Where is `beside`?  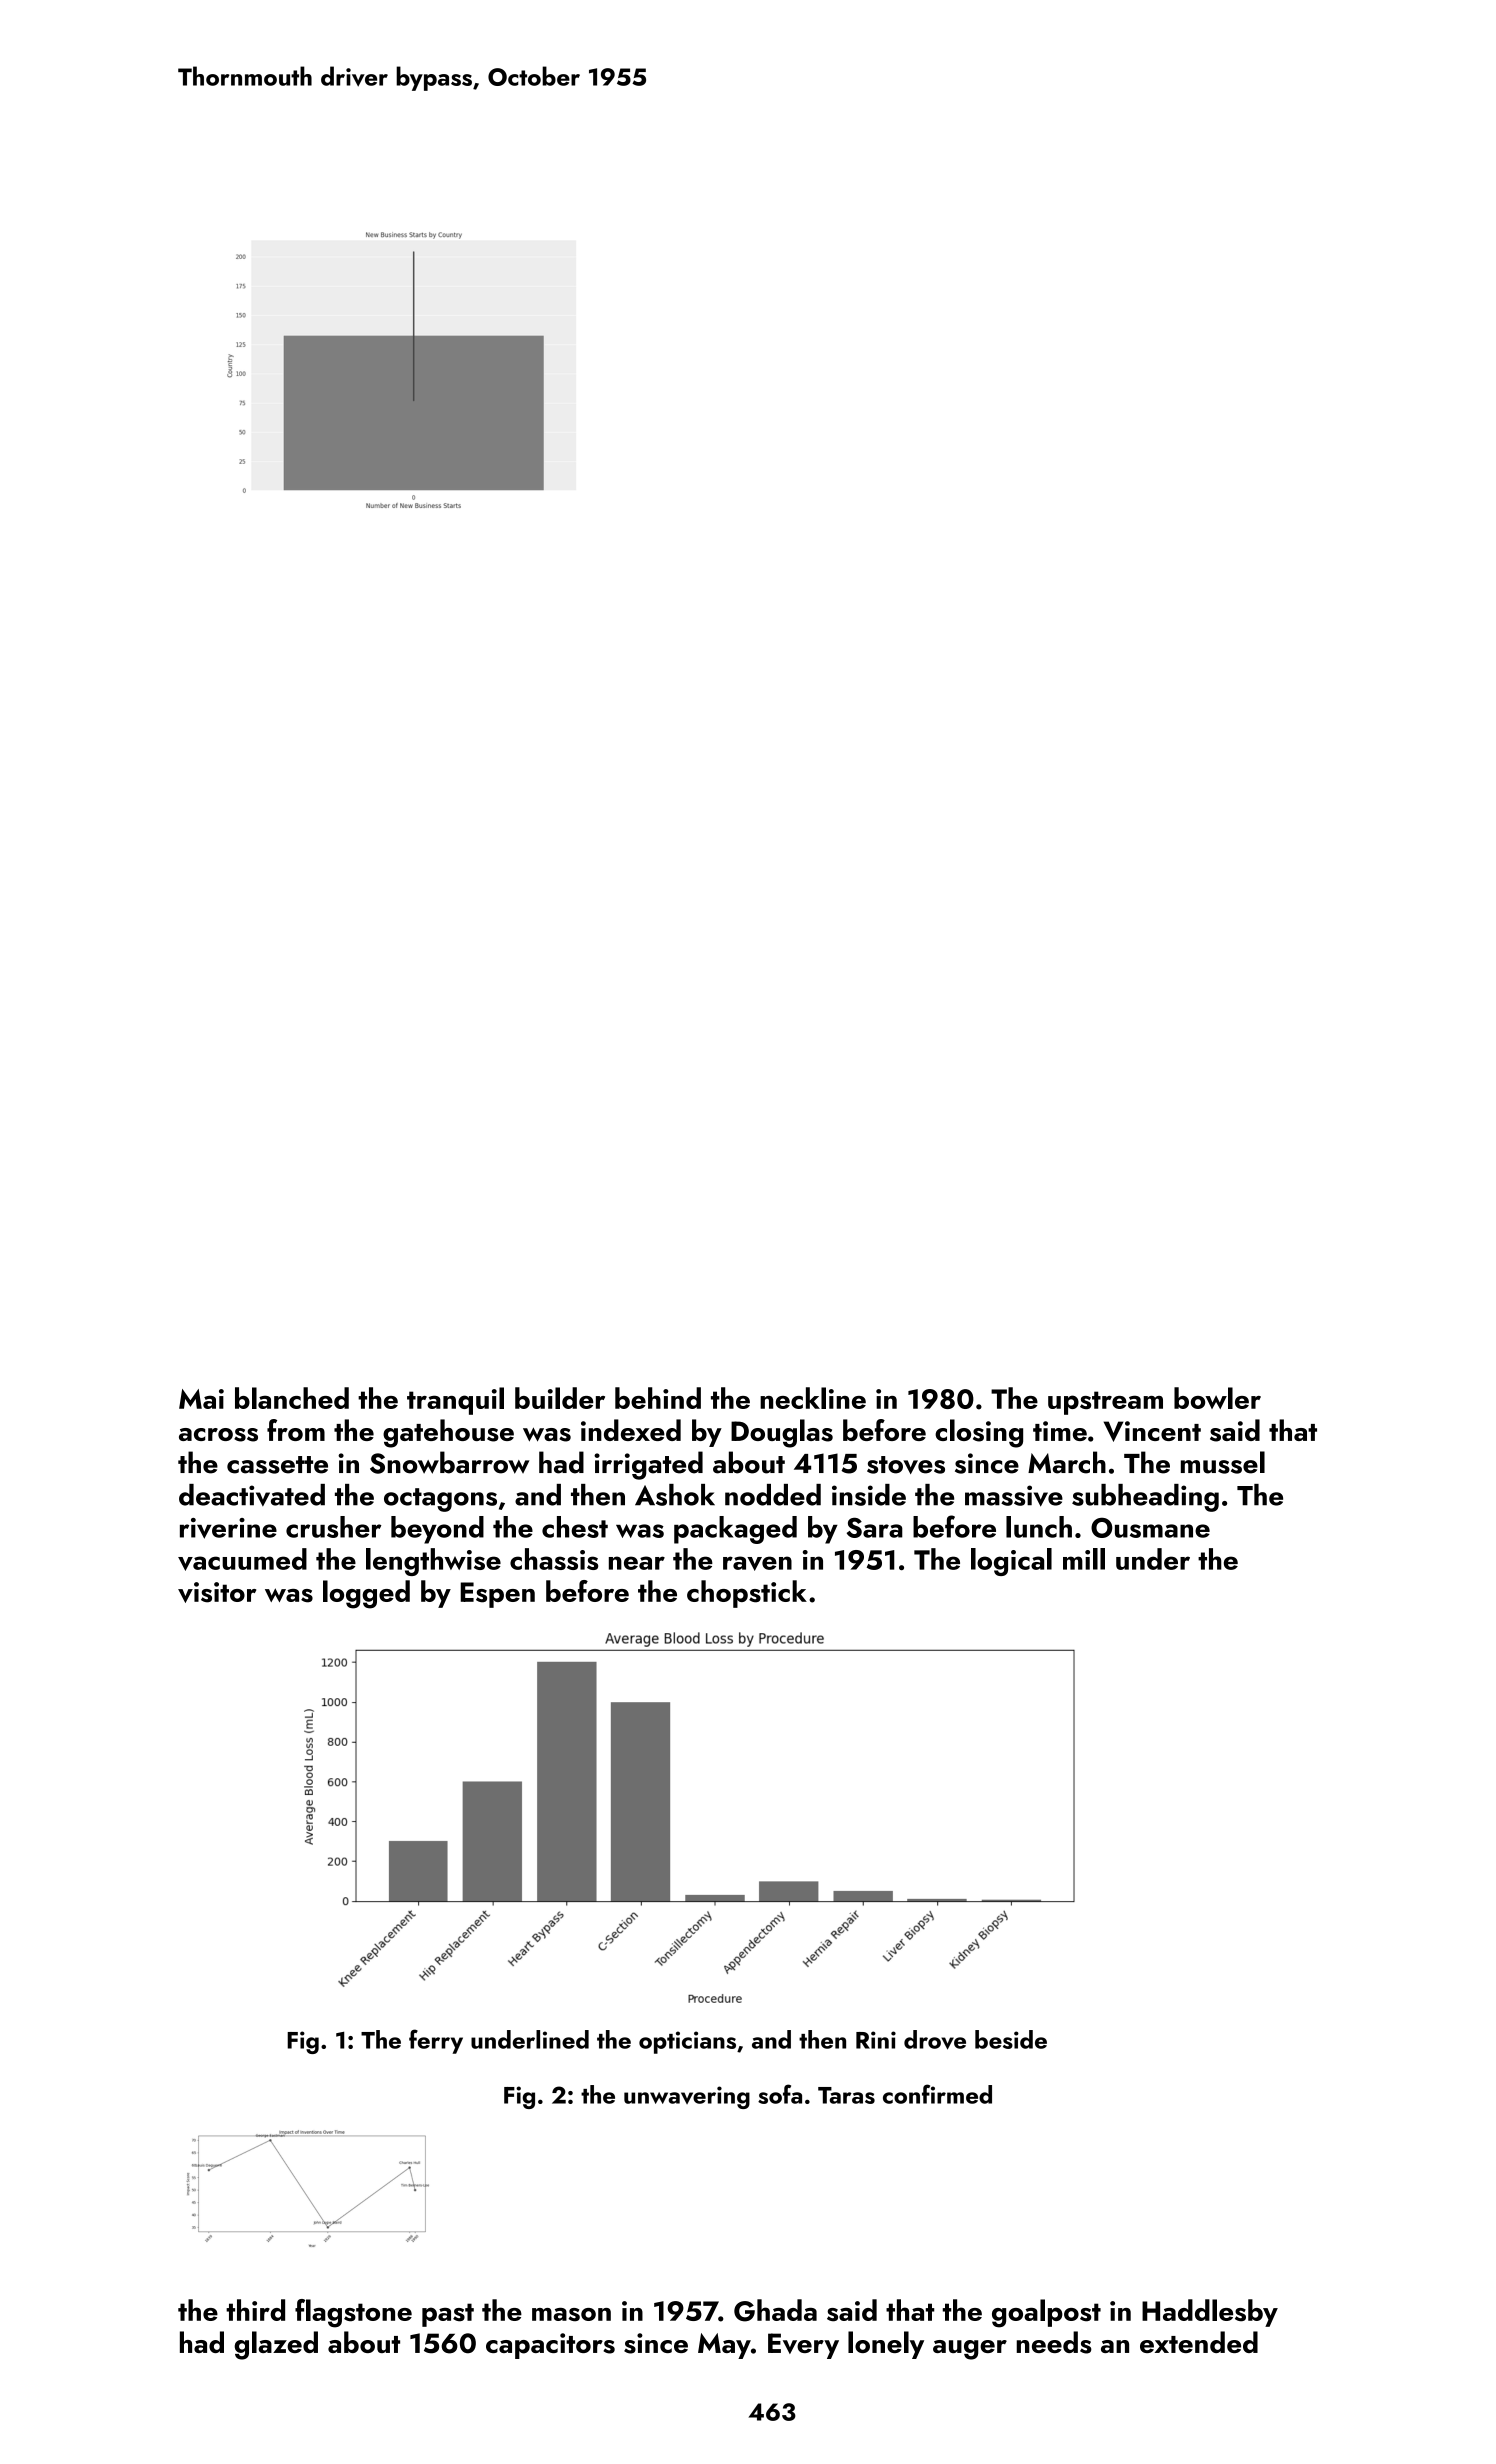 beside is located at coordinates (1011, 2039).
